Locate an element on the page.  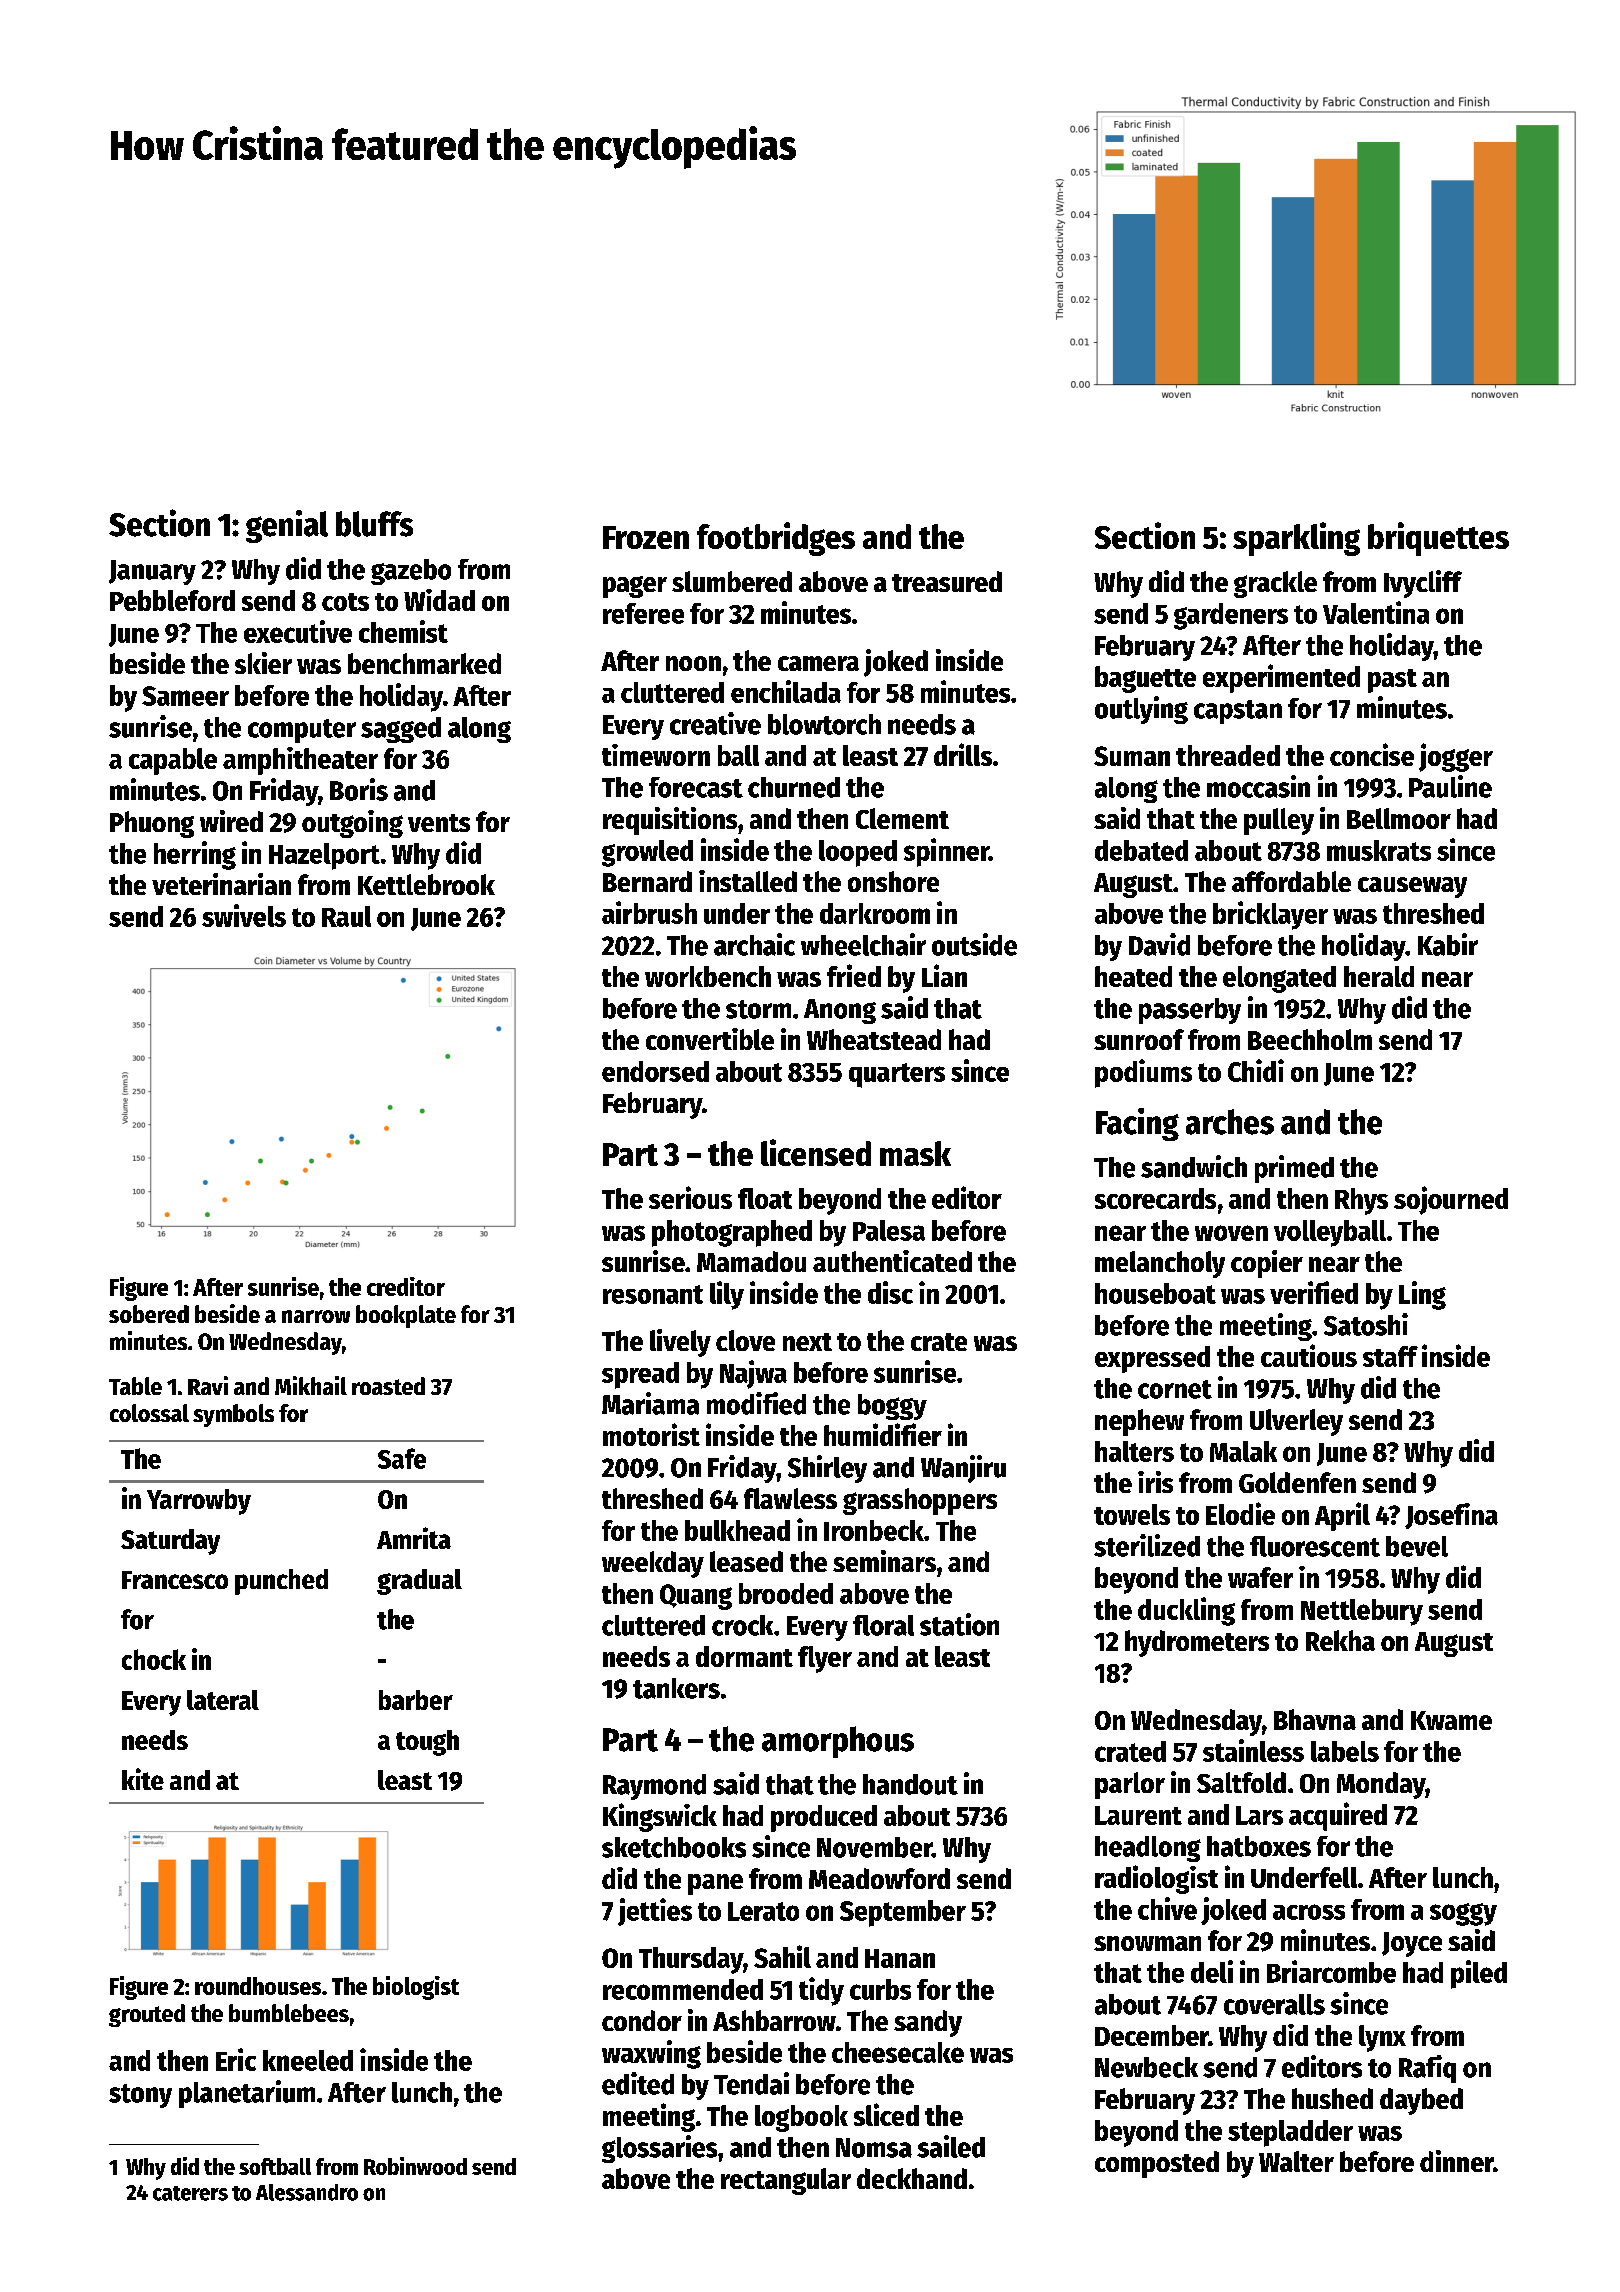
bluffs is located at coordinates (374, 524).
